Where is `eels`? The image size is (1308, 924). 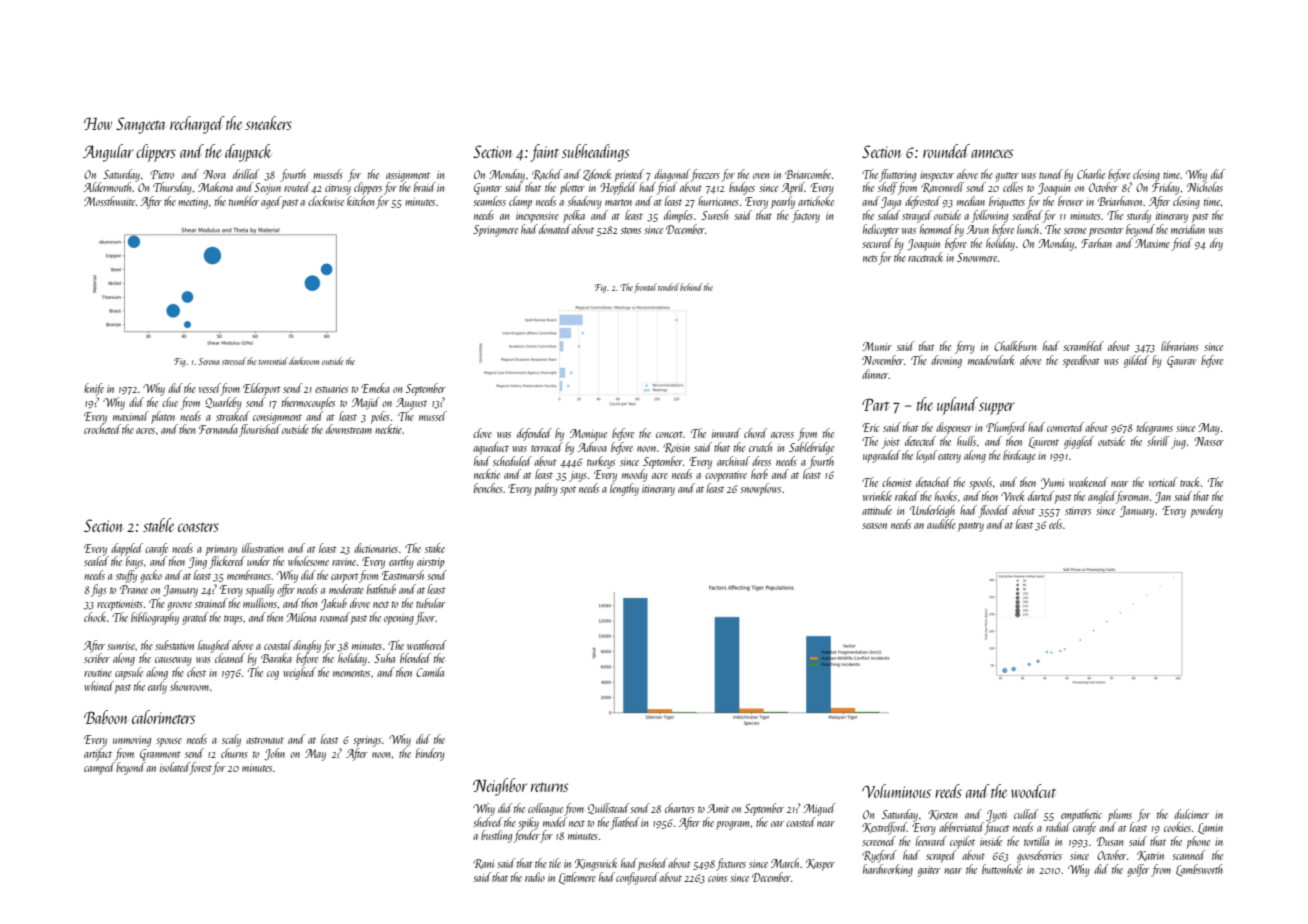
eels is located at coordinates (1055, 524).
